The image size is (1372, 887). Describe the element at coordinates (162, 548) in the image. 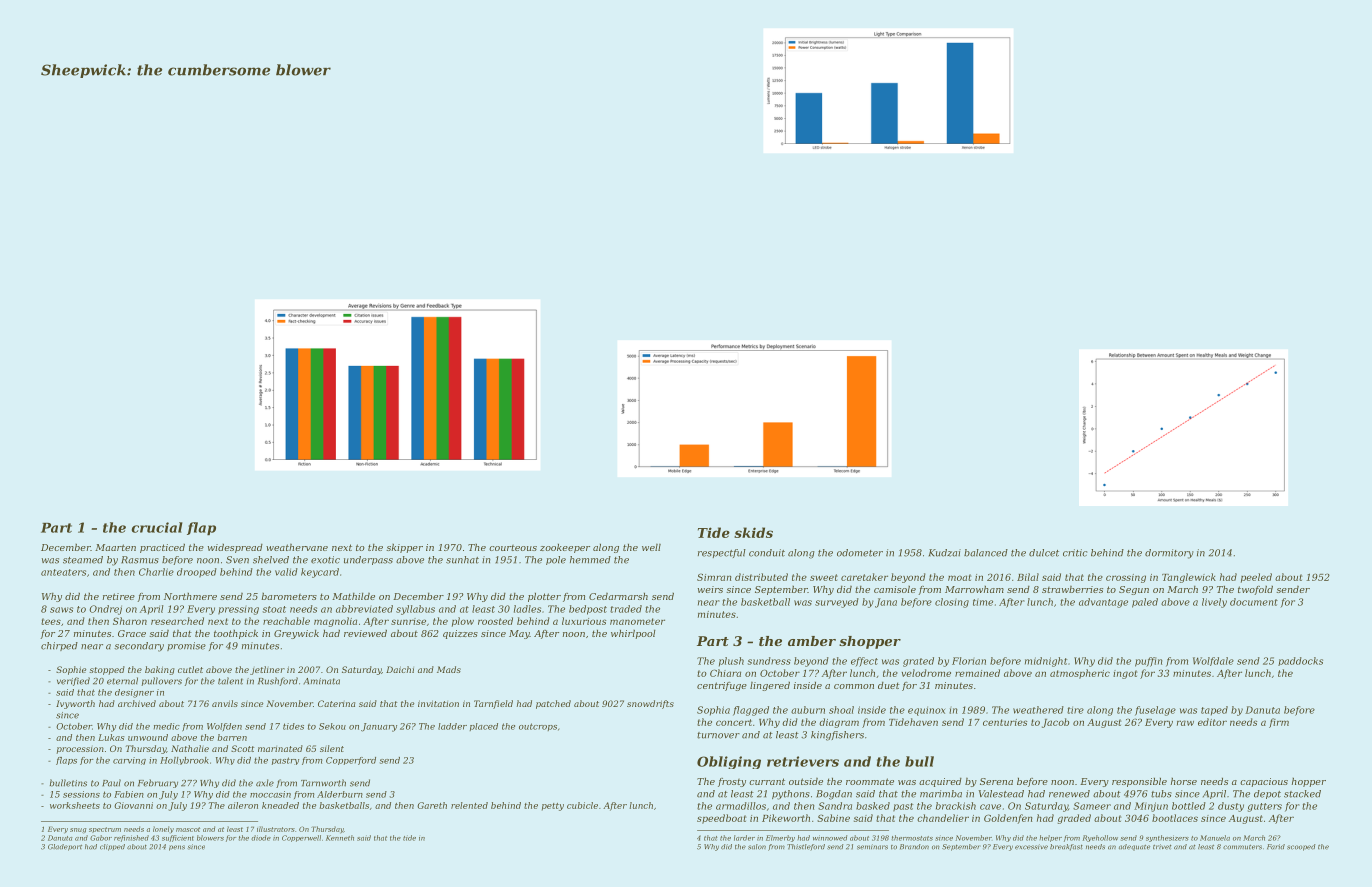

I see `practiced` at that location.
